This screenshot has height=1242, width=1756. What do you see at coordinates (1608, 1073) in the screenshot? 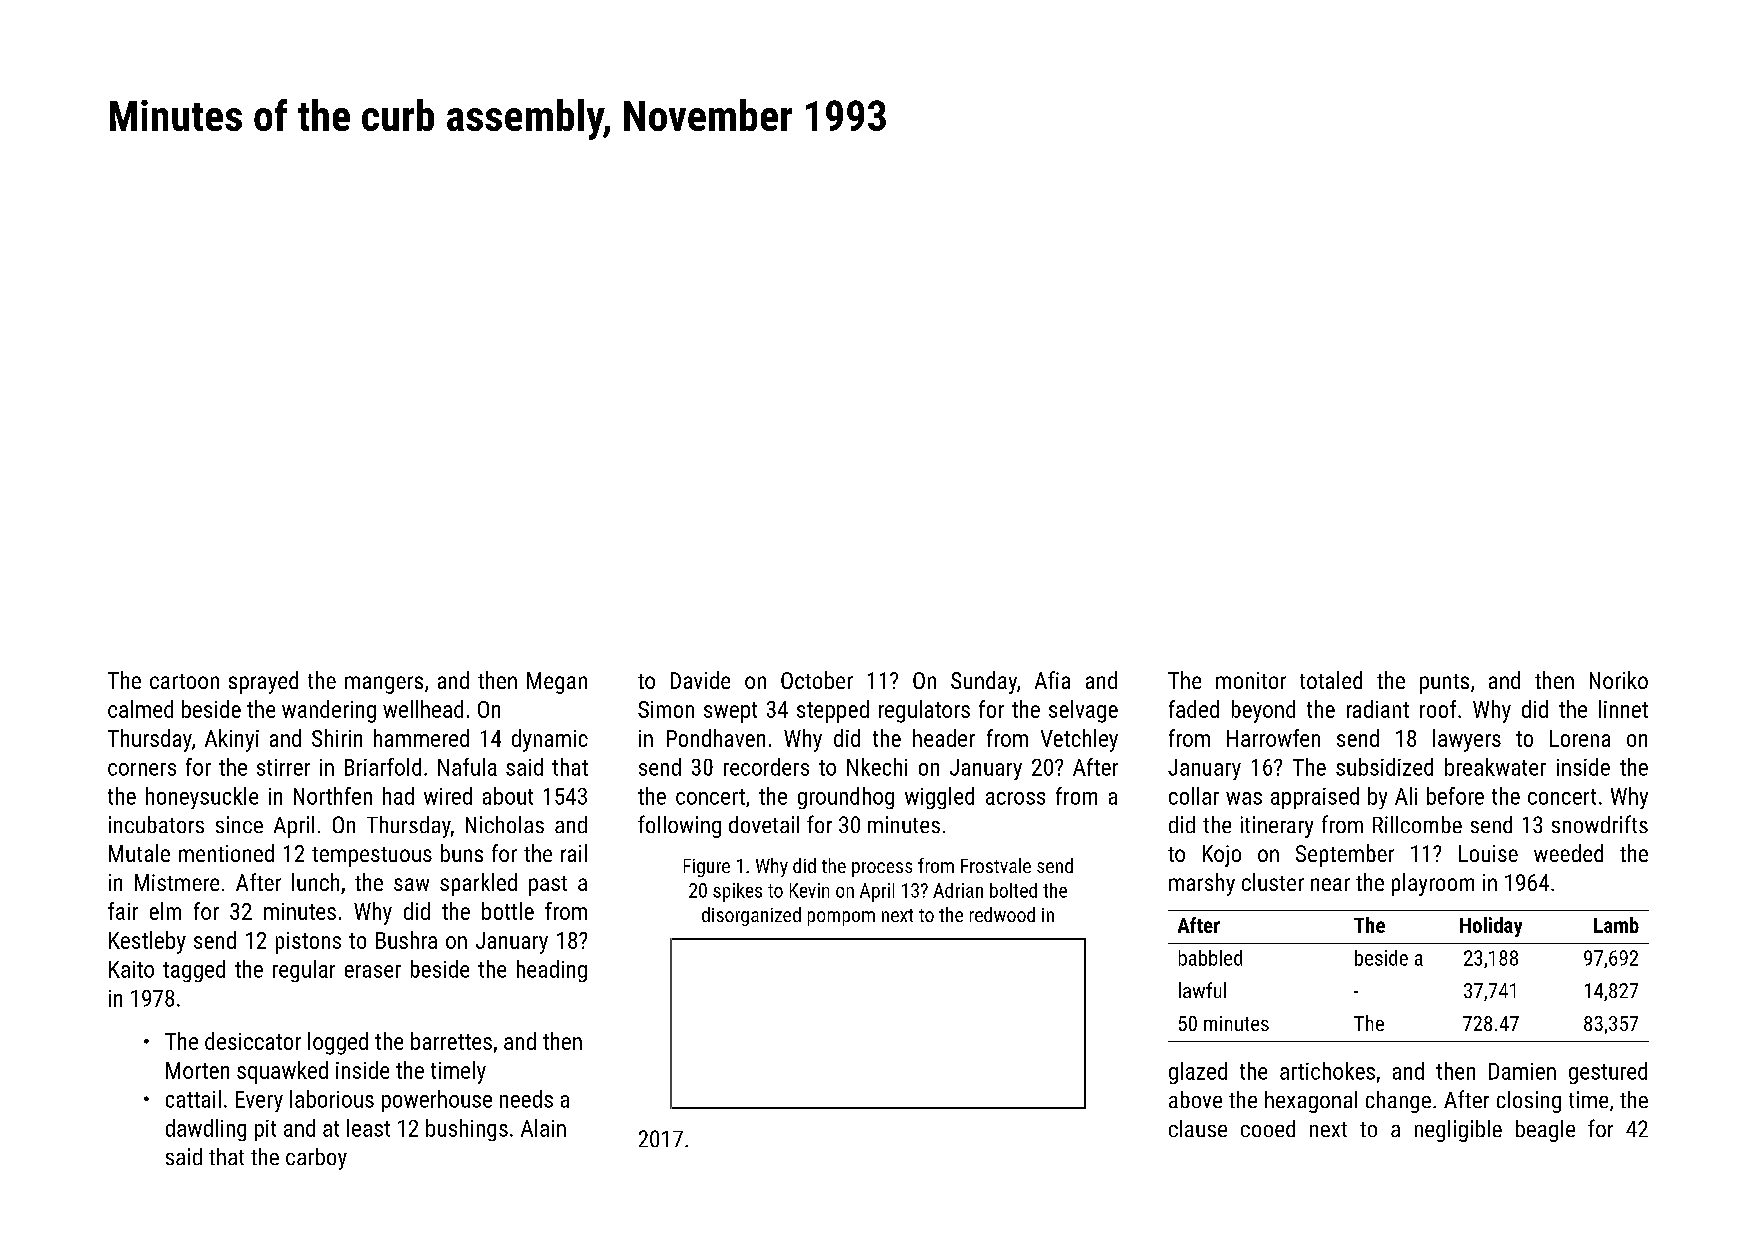
I see `gestured` at bounding box center [1608, 1073].
